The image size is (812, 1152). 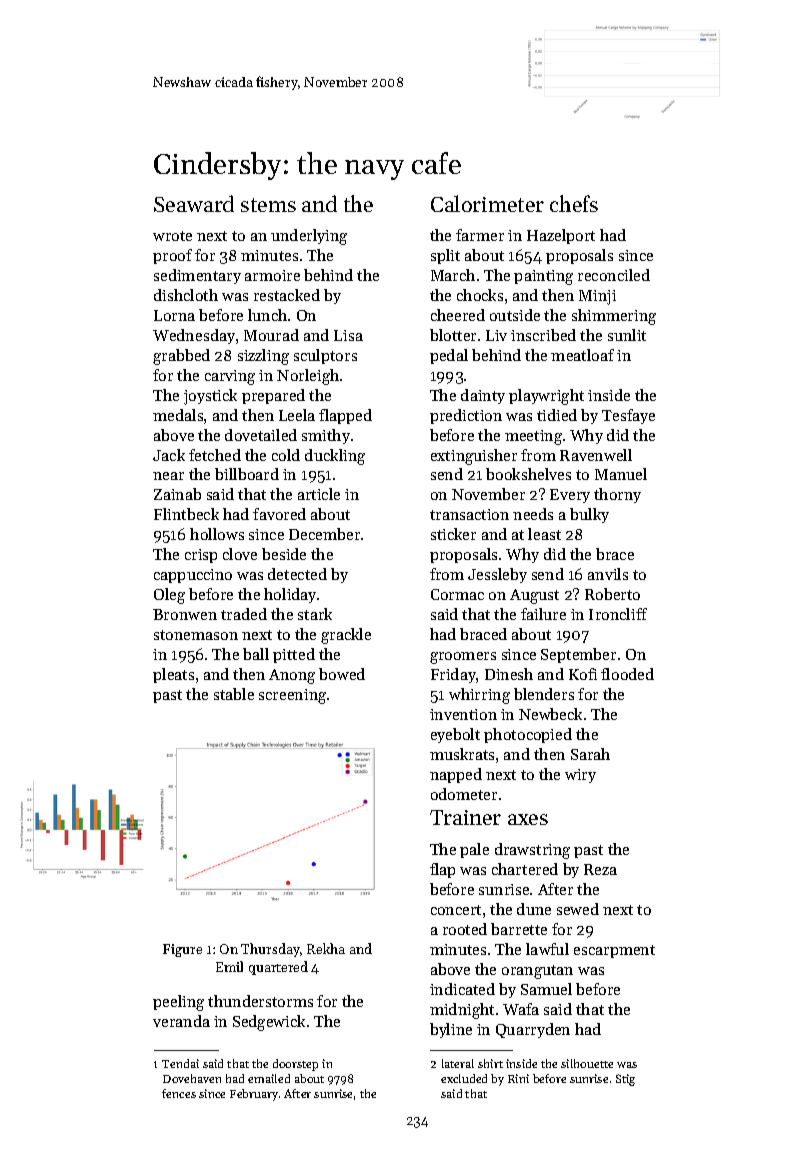 I want to click on dishcloth, so click(x=186, y=295).
